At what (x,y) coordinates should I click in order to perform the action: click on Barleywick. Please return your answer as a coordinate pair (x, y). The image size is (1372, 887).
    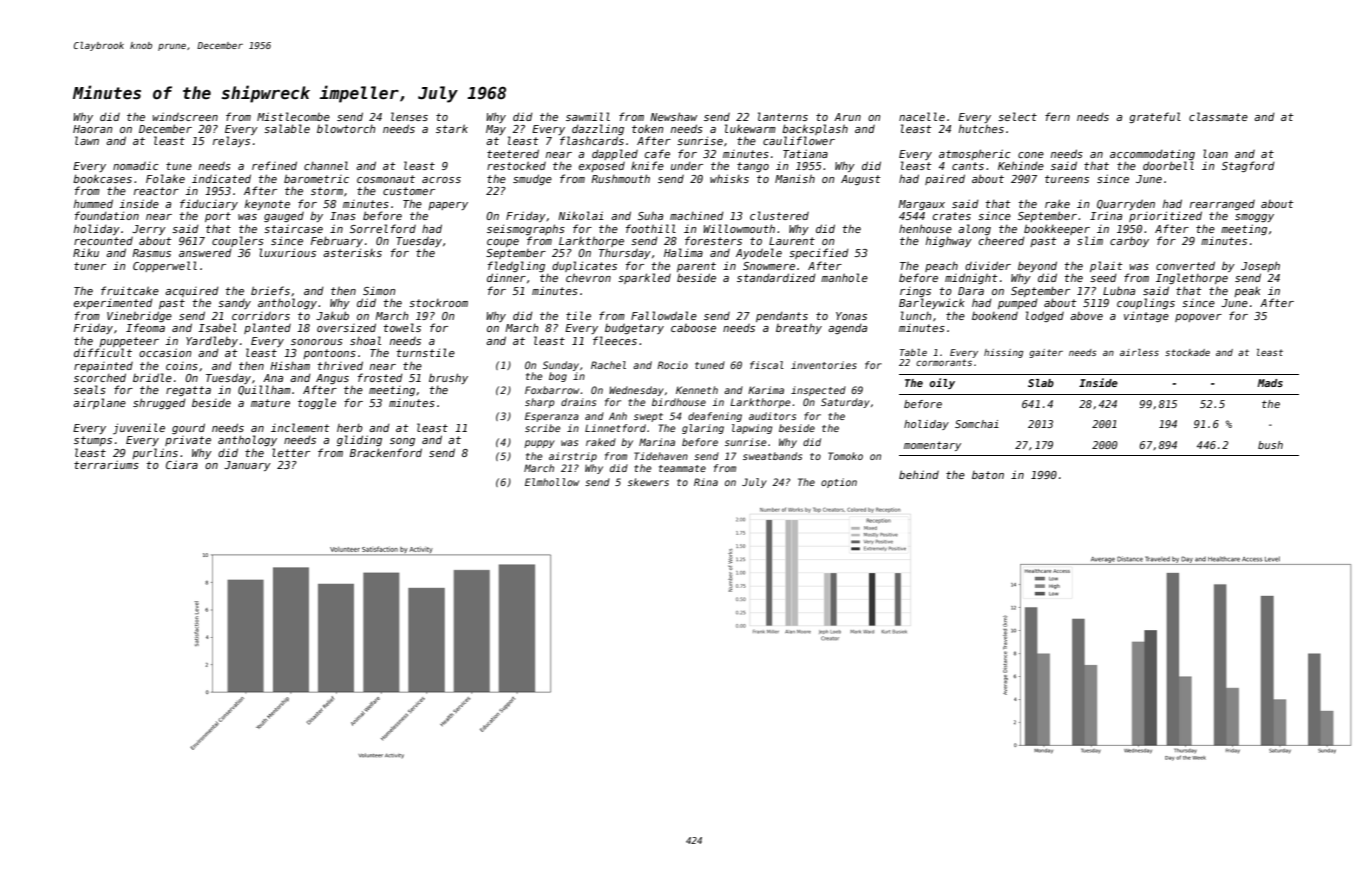
    Looking at the image, I should click on (932, 303).
